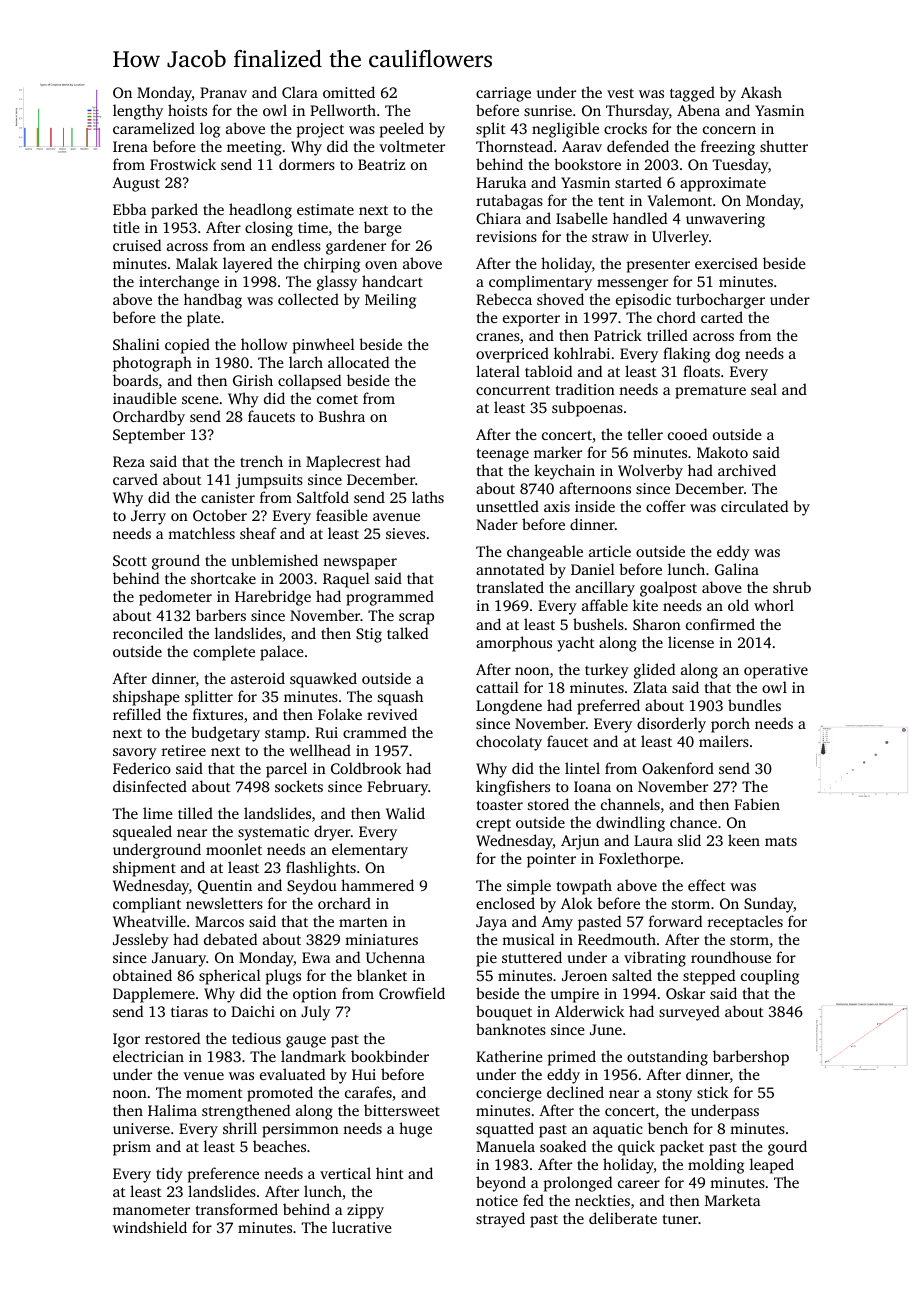 Image resolution: width=924 pixels, height=1308 pixels. Describe the element at coordinates (493, 825) in the screenshot. I see `crept` at that location.
